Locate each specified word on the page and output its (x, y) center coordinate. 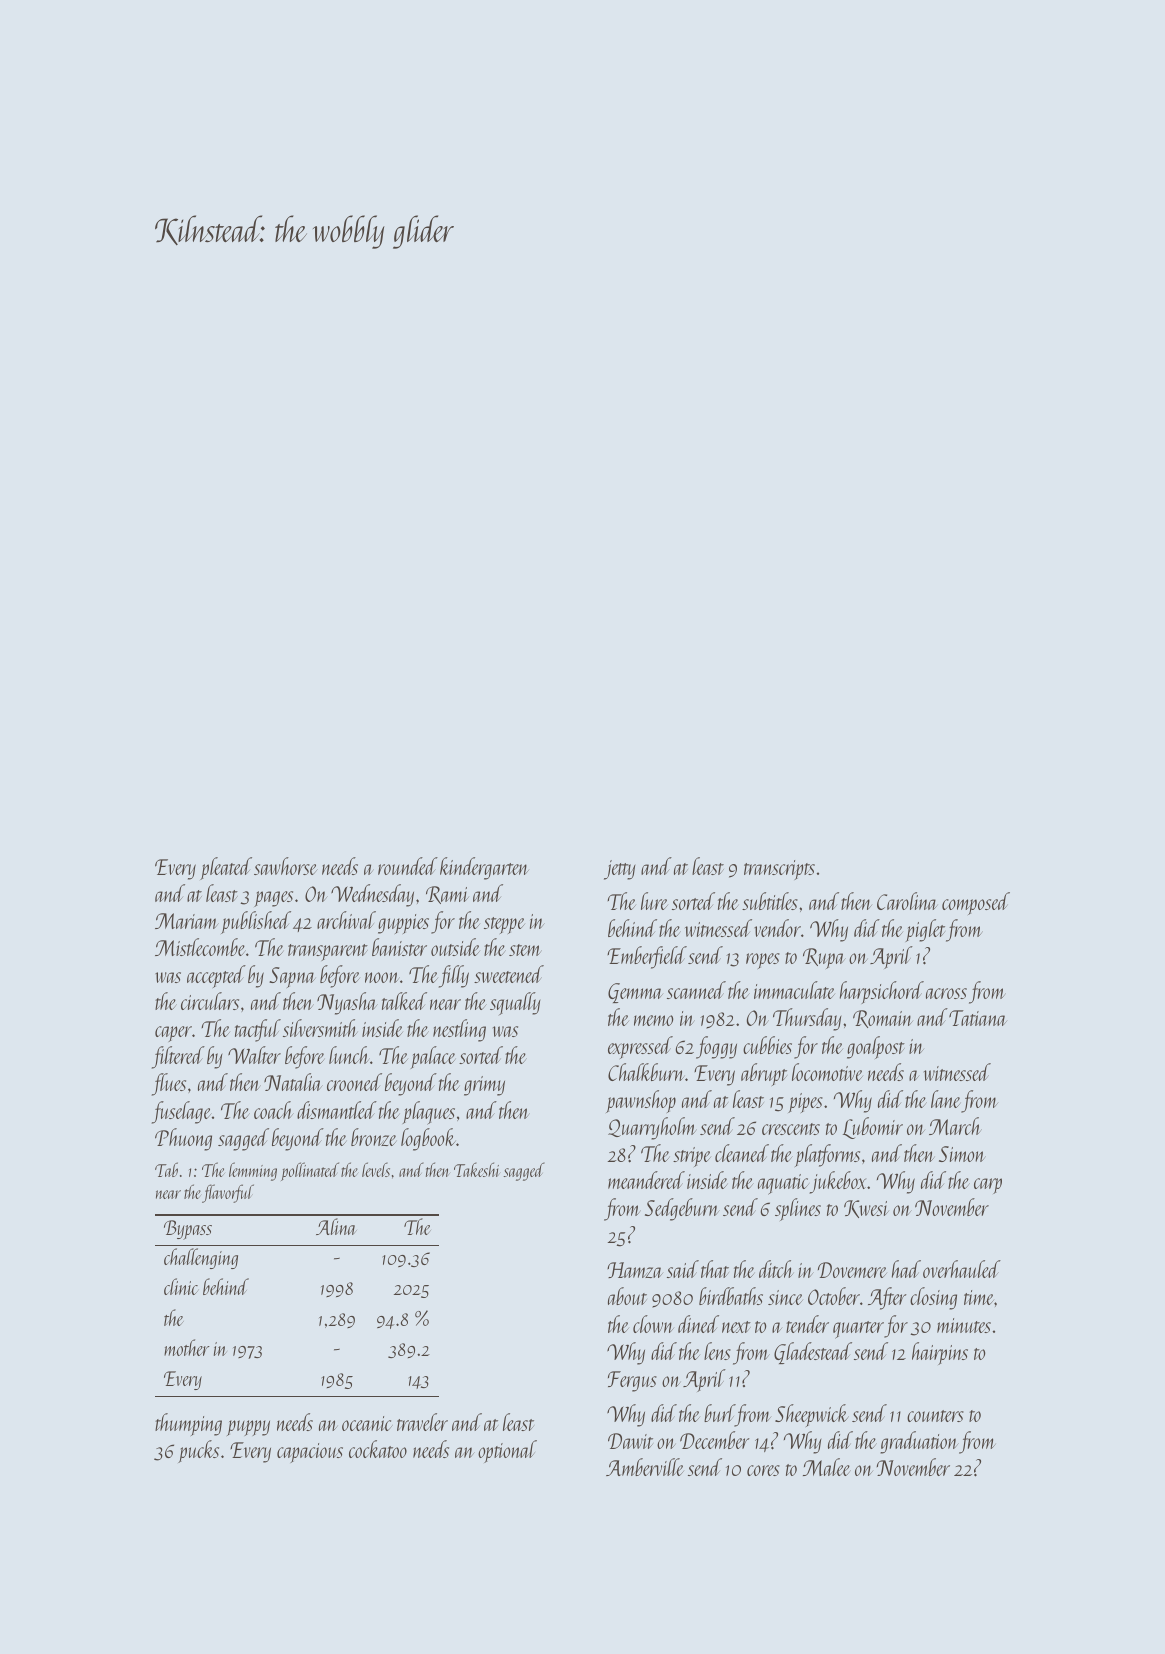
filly (454, 976)
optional (507, 1451)
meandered (646, 1180)
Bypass (188, 1230)
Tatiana (978, 1018)
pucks (198, 1451)
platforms (827, 1155)
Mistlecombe (200, 947)
